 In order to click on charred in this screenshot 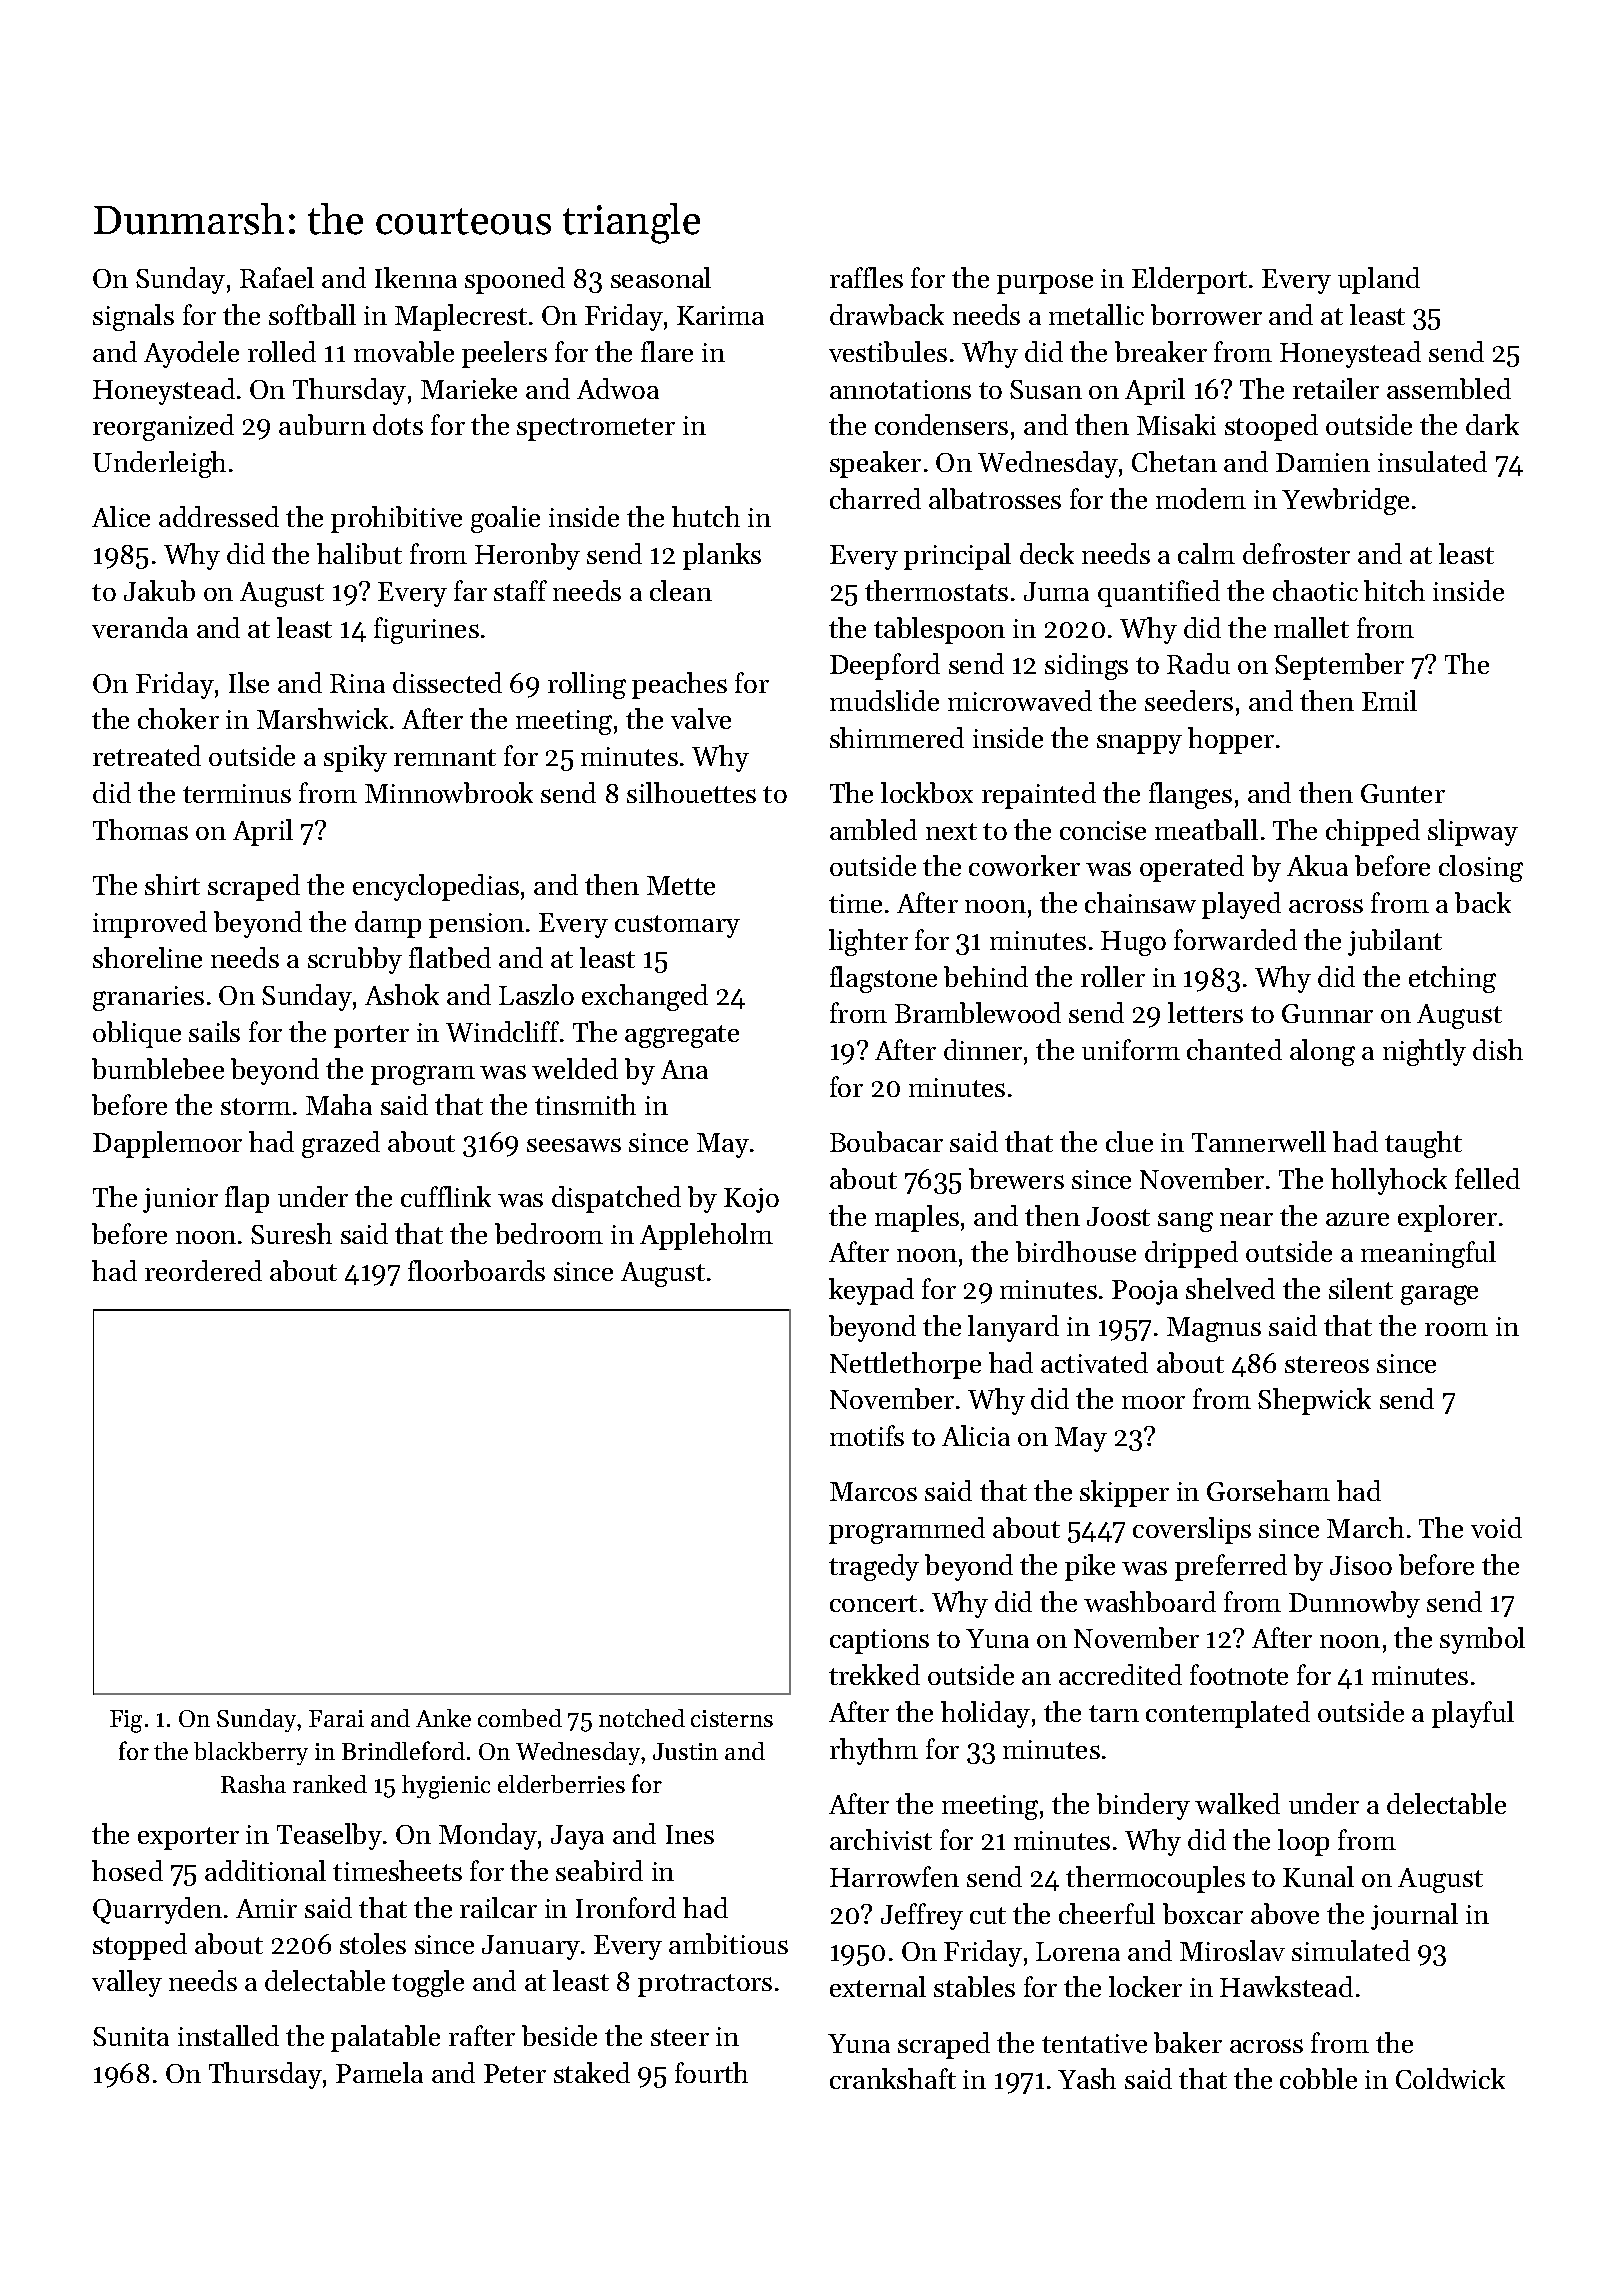, I will do `click(875, 498)`.
